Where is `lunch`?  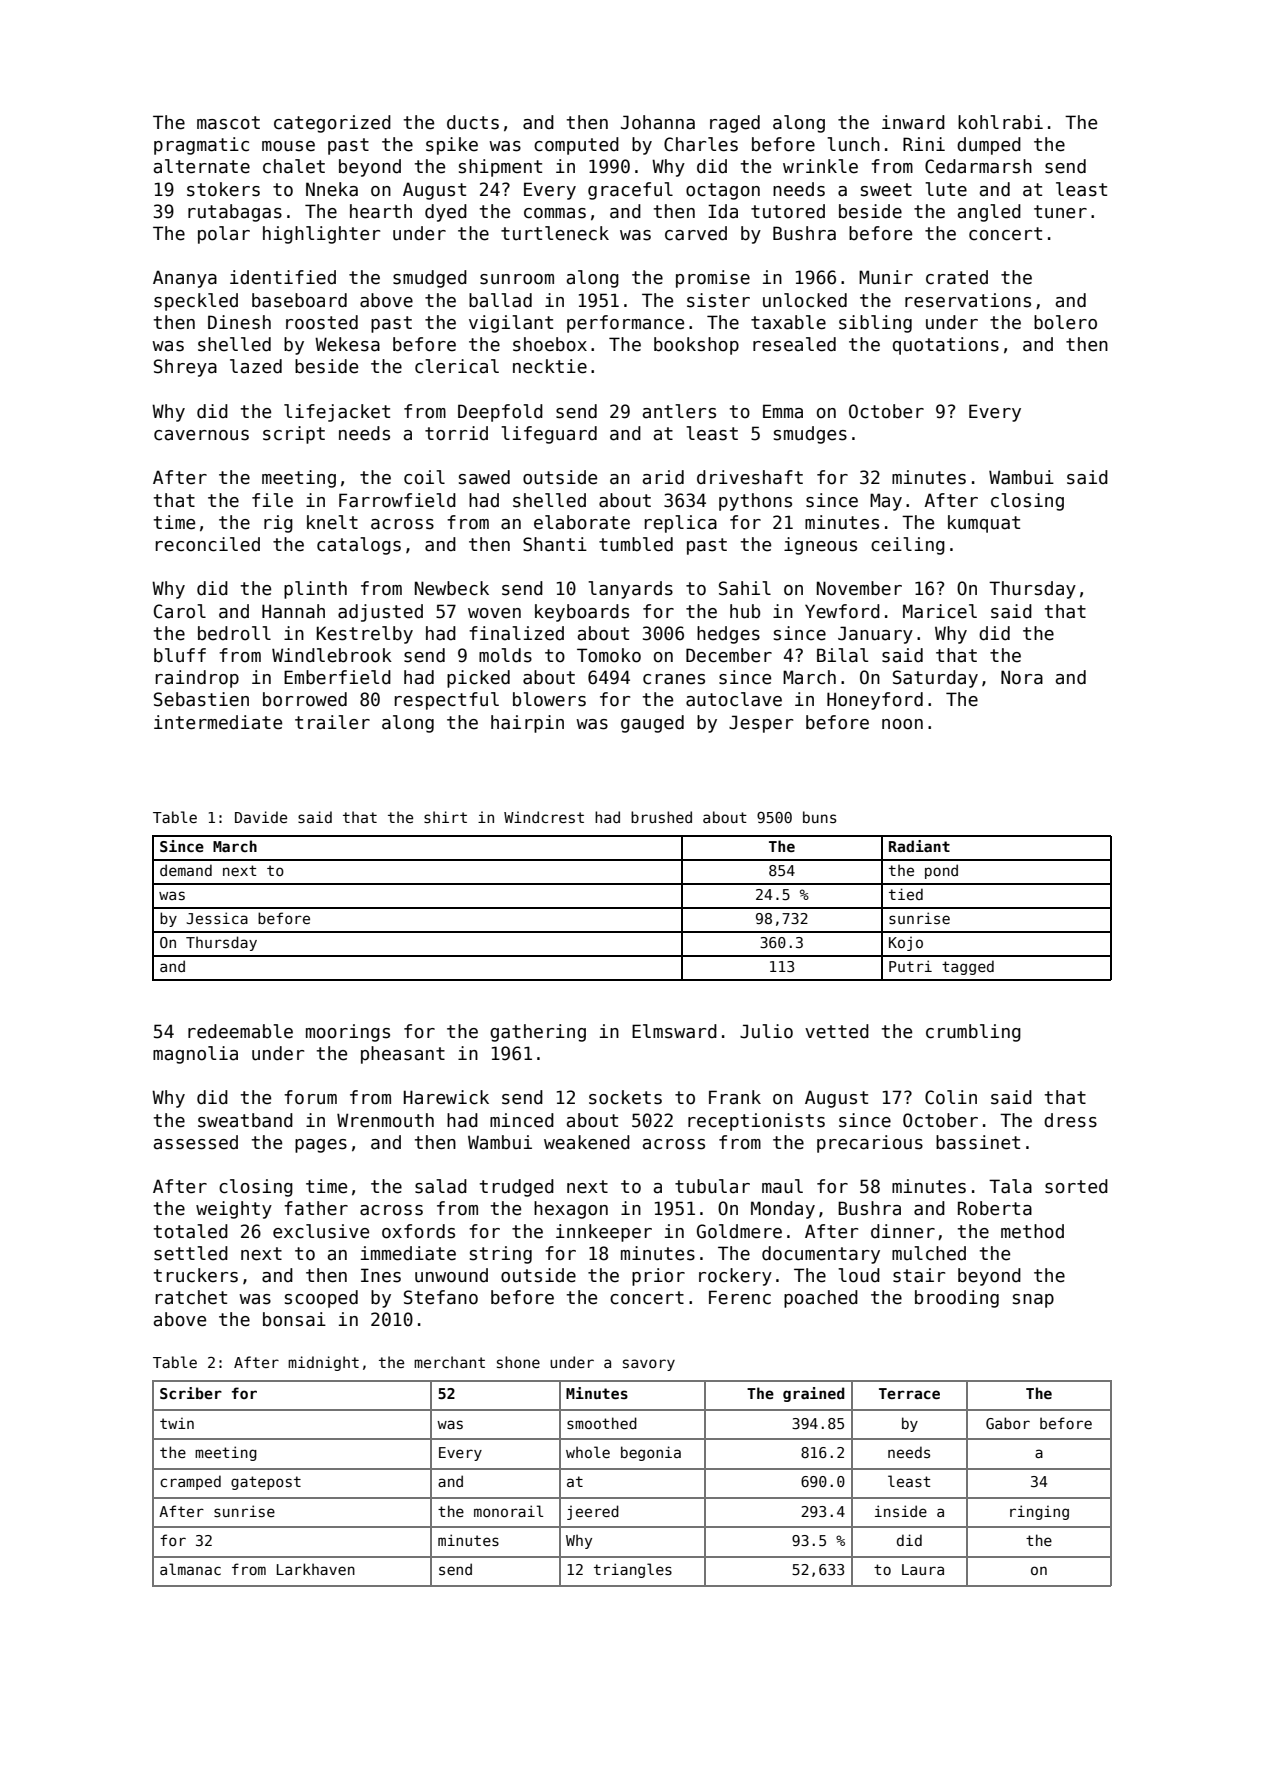 lunch is located at coordinates (853, 144).
